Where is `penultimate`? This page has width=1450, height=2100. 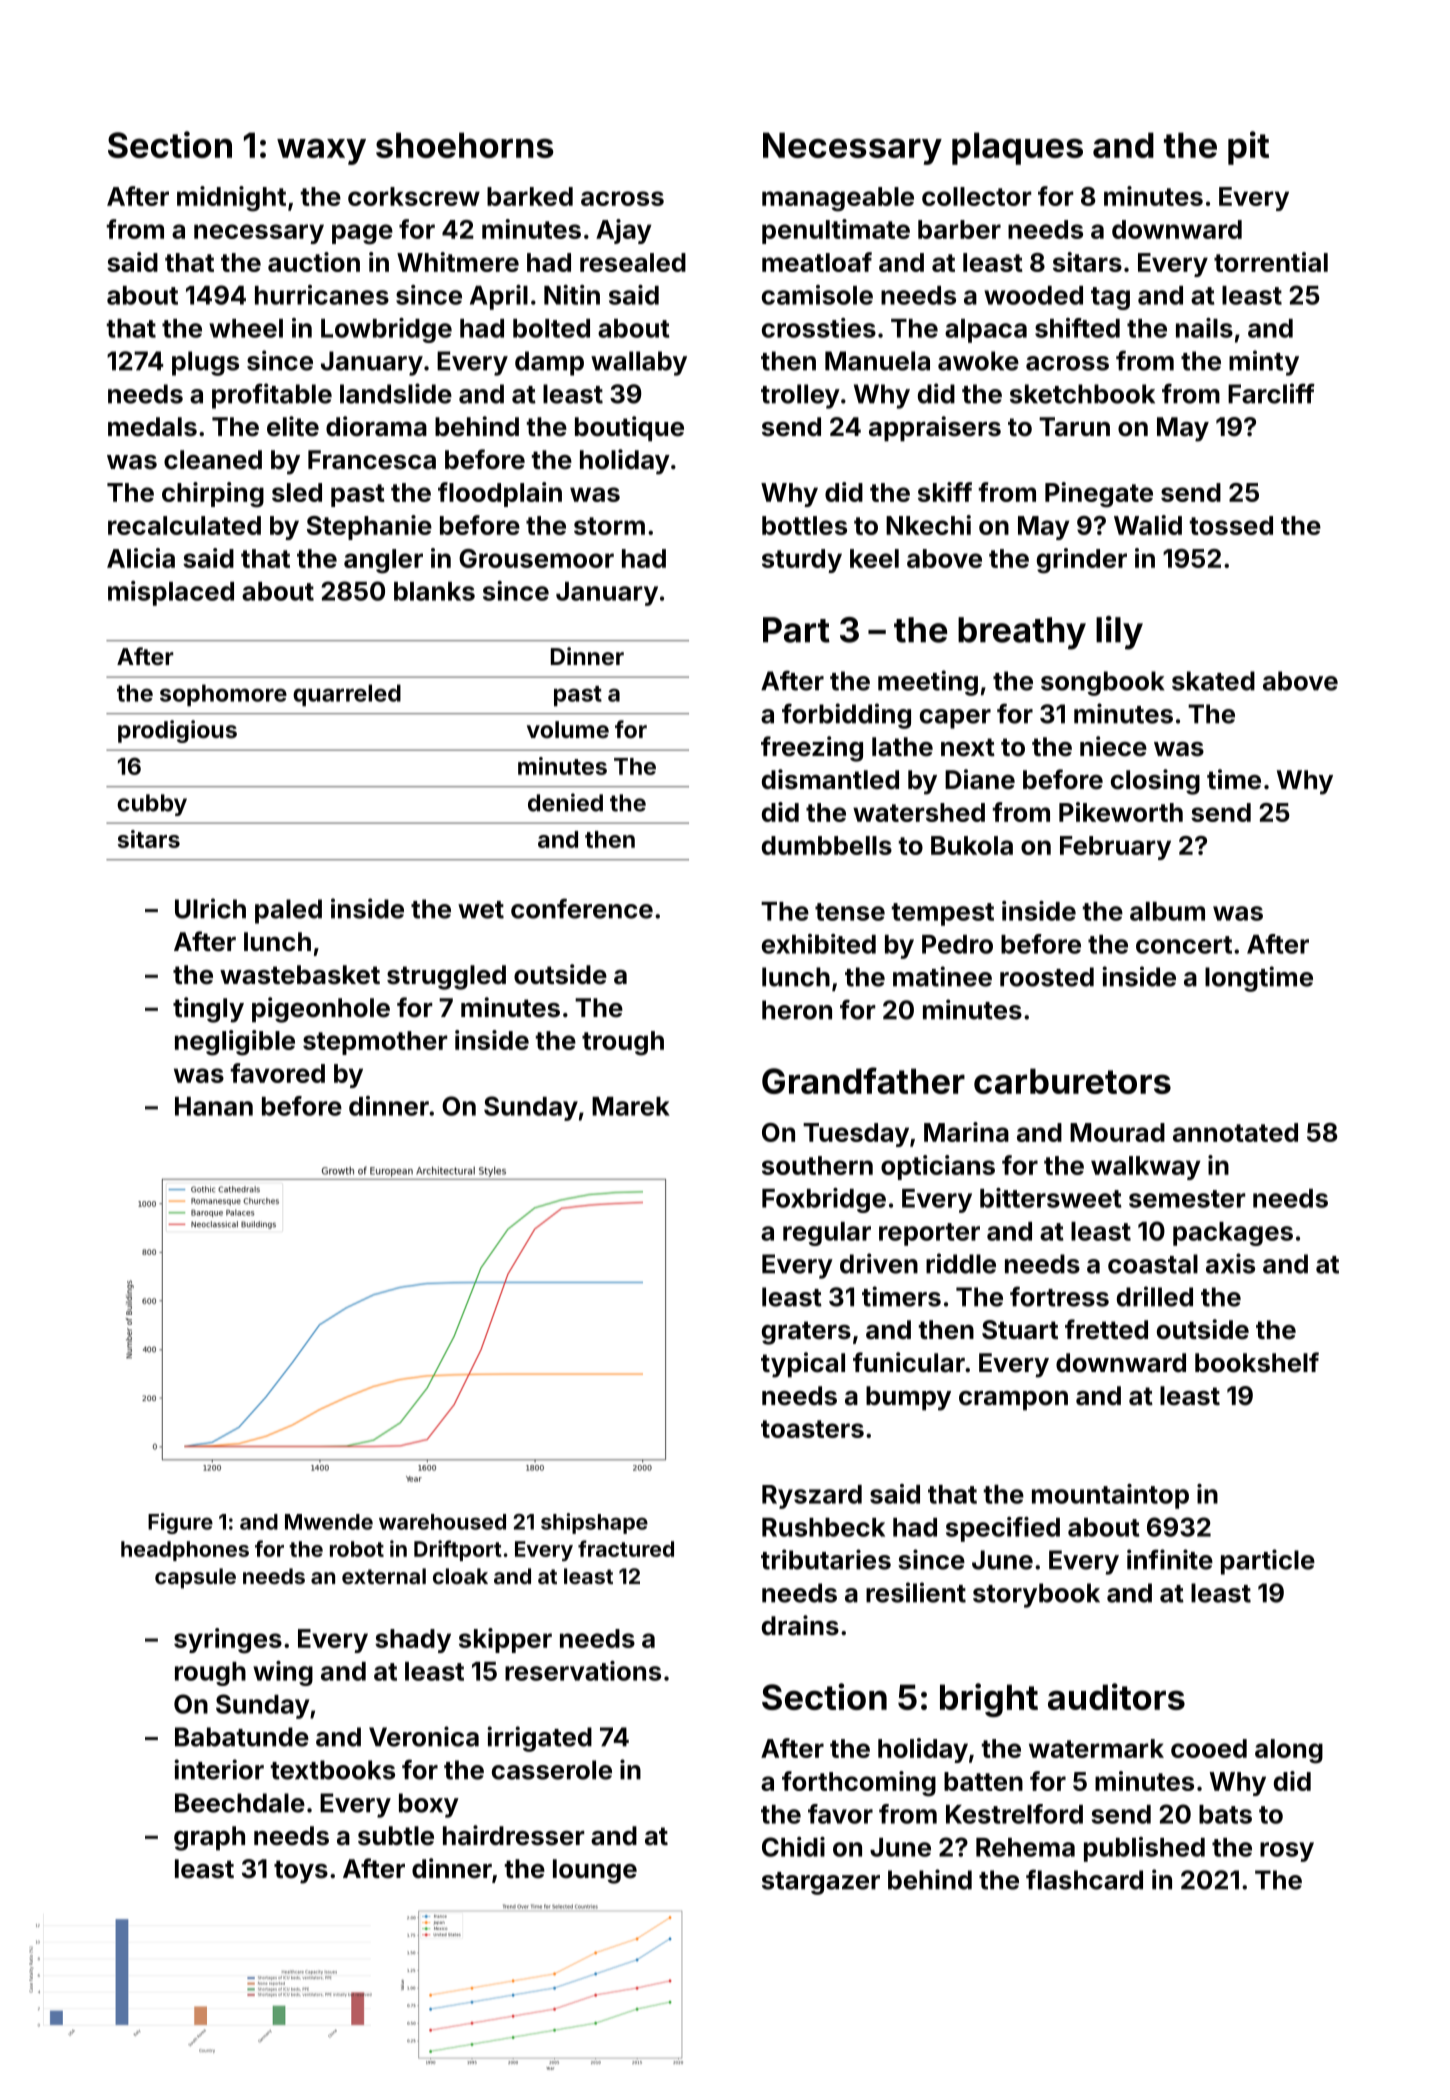
penultimate is located at coordinates (836, 231).
